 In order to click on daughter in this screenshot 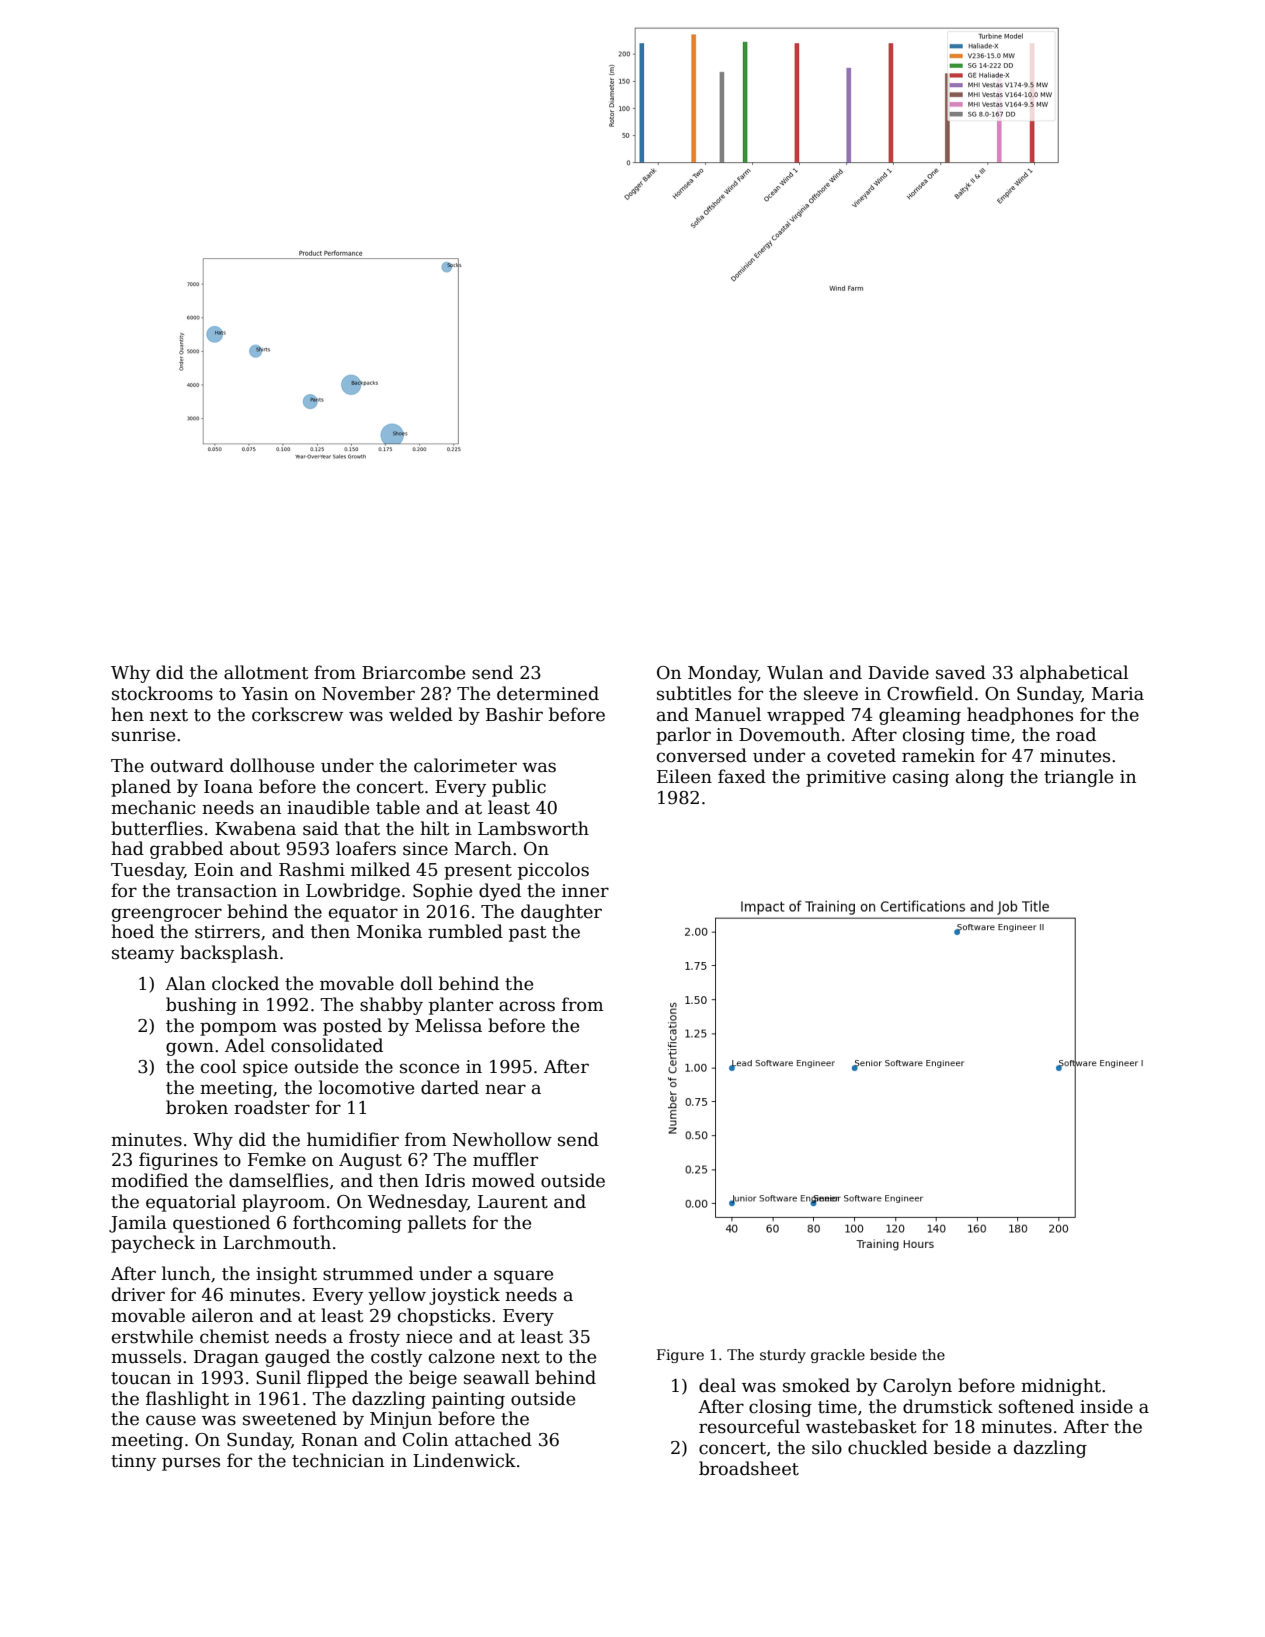, I will do `click(561, 913)`.
